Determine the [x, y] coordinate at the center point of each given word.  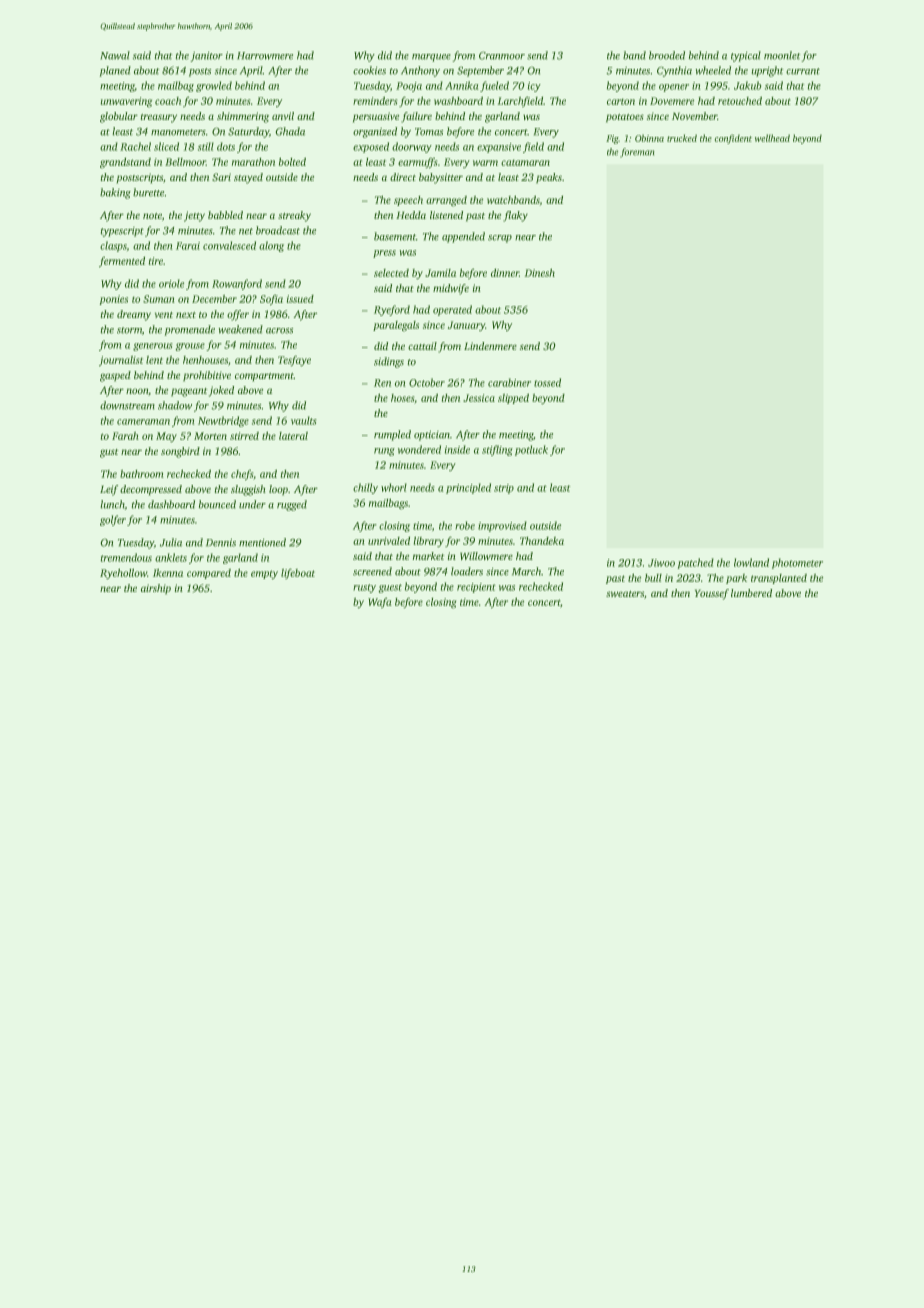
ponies [114, 300]
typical [746, 56]
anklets [171, 557]
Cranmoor [502, 56]
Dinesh [540, 273]
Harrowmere [265, 56]
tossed [547, 382]
